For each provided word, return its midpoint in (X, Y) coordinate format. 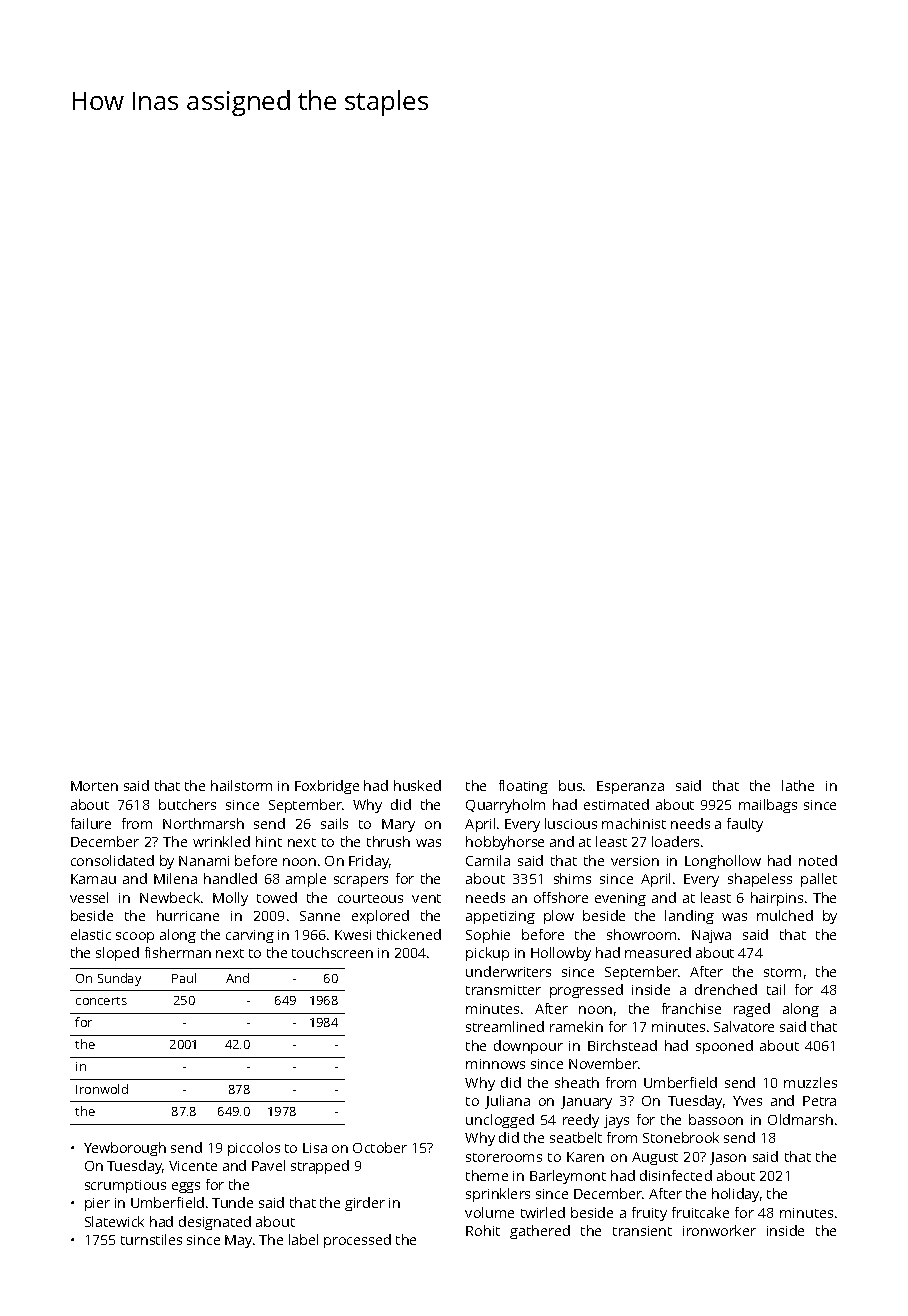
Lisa (315, 1148)
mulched (785, 915)
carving (250, 936)
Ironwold (102, 1089)
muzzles (810, 1082)
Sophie (488, 936)
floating (523, 787)
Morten (94, 786)
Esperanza (630, 787)
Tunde (232, 1202)
